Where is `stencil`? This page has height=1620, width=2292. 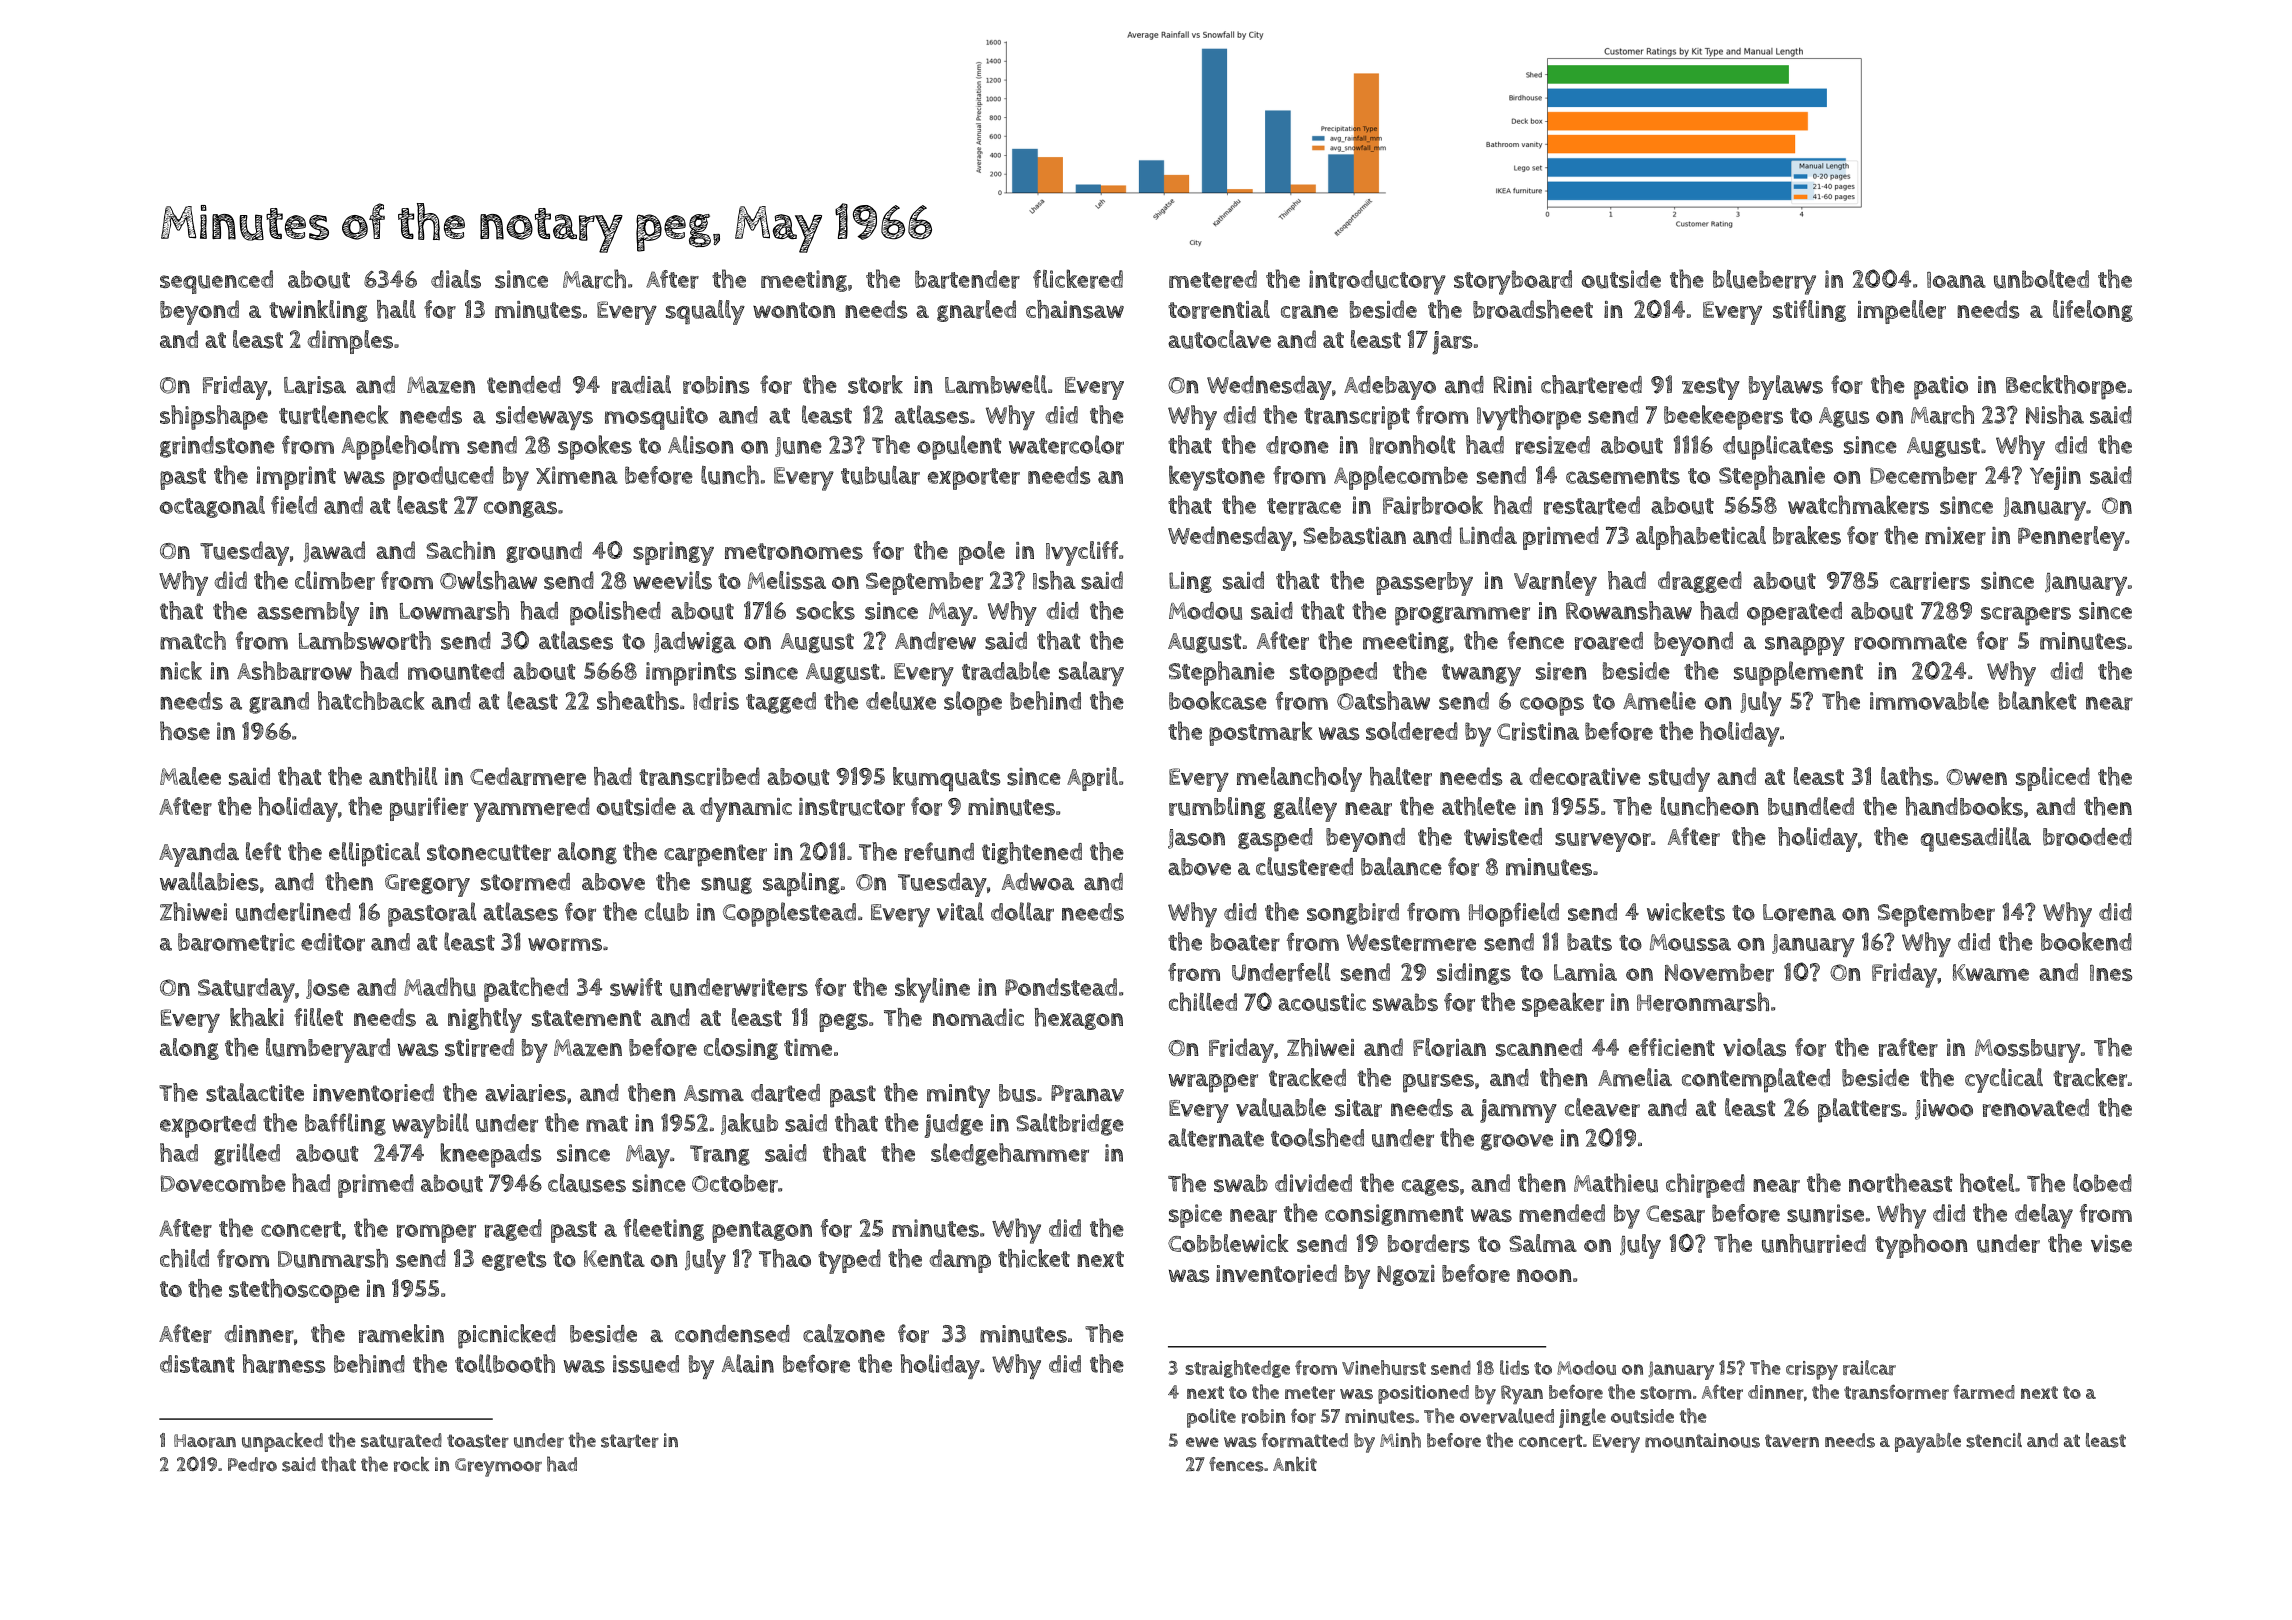
stencil is located at coordinates (1994, 1440).
